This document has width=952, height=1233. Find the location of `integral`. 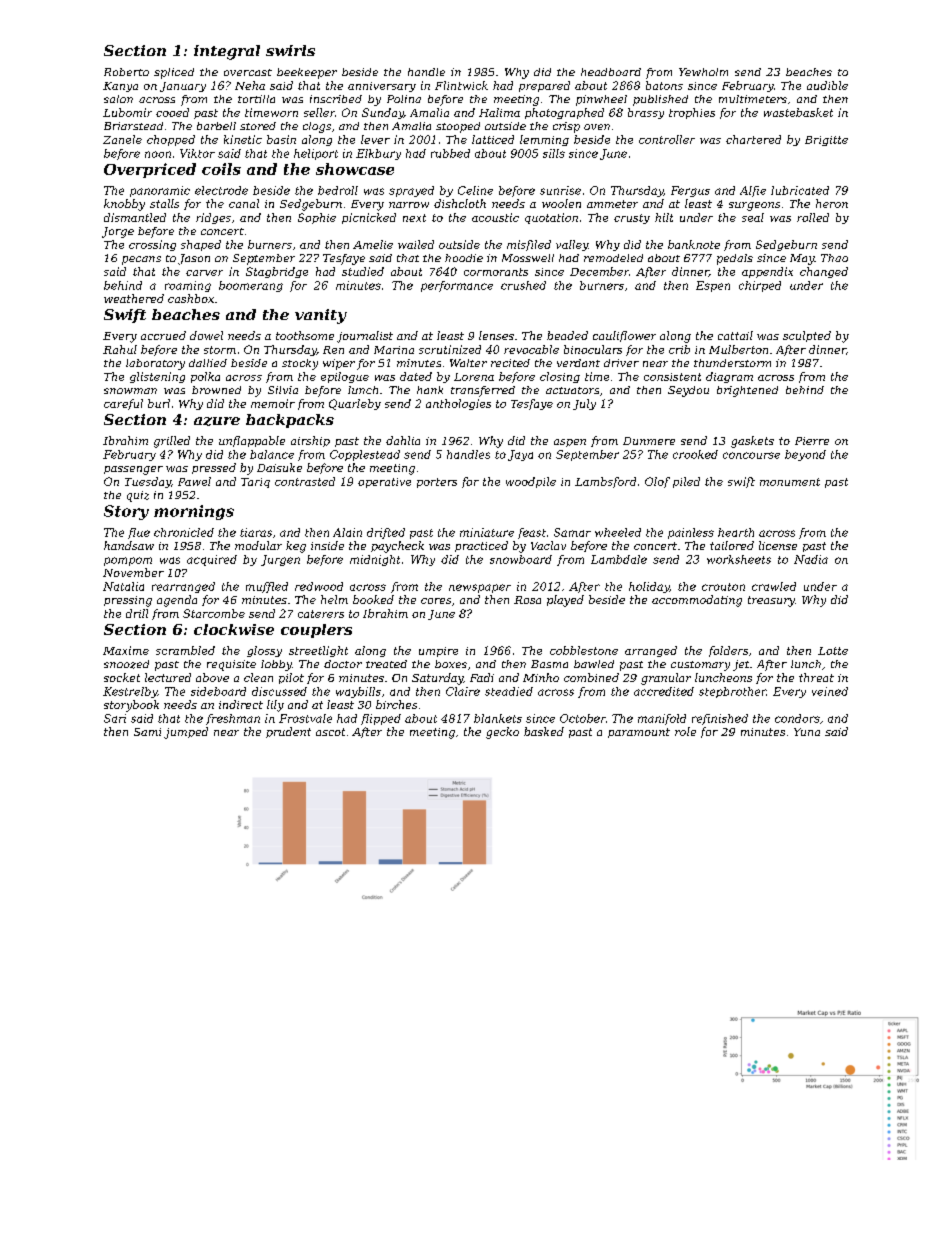

integral is located at coordinates (227, 52).
